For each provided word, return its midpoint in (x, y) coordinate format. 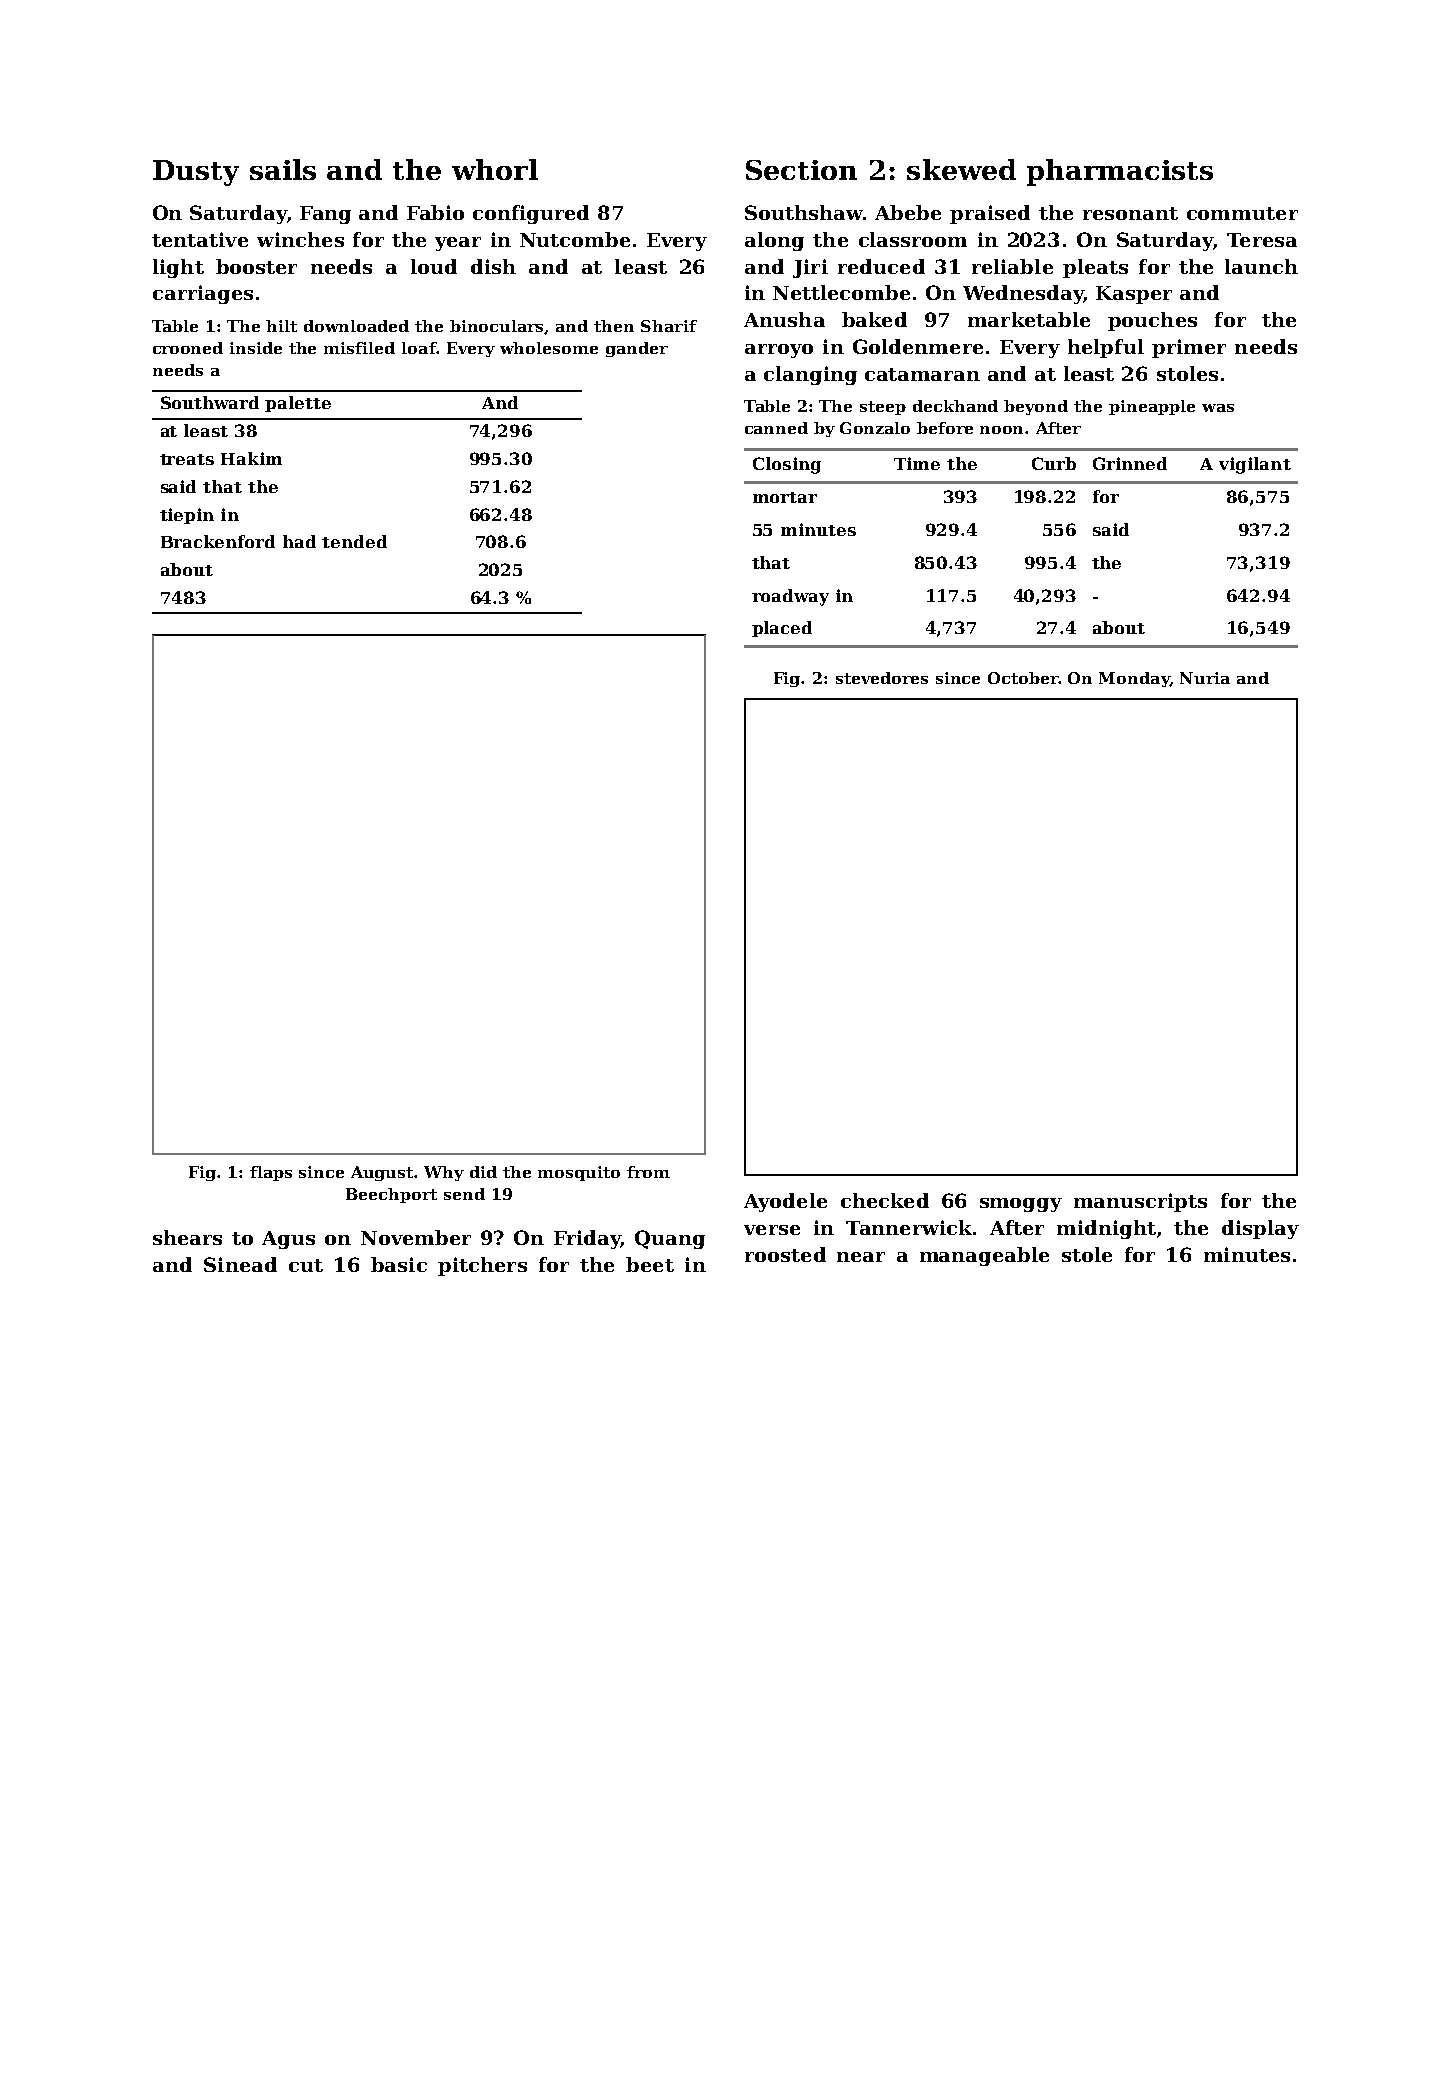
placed (782, 629)
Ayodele (785, 1202)
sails (283, 169)
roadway (790, 597)
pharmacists (1120, 172)
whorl (495, 169)
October (1023, 678)
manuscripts (1140, 1202)
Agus (288, 1240)
